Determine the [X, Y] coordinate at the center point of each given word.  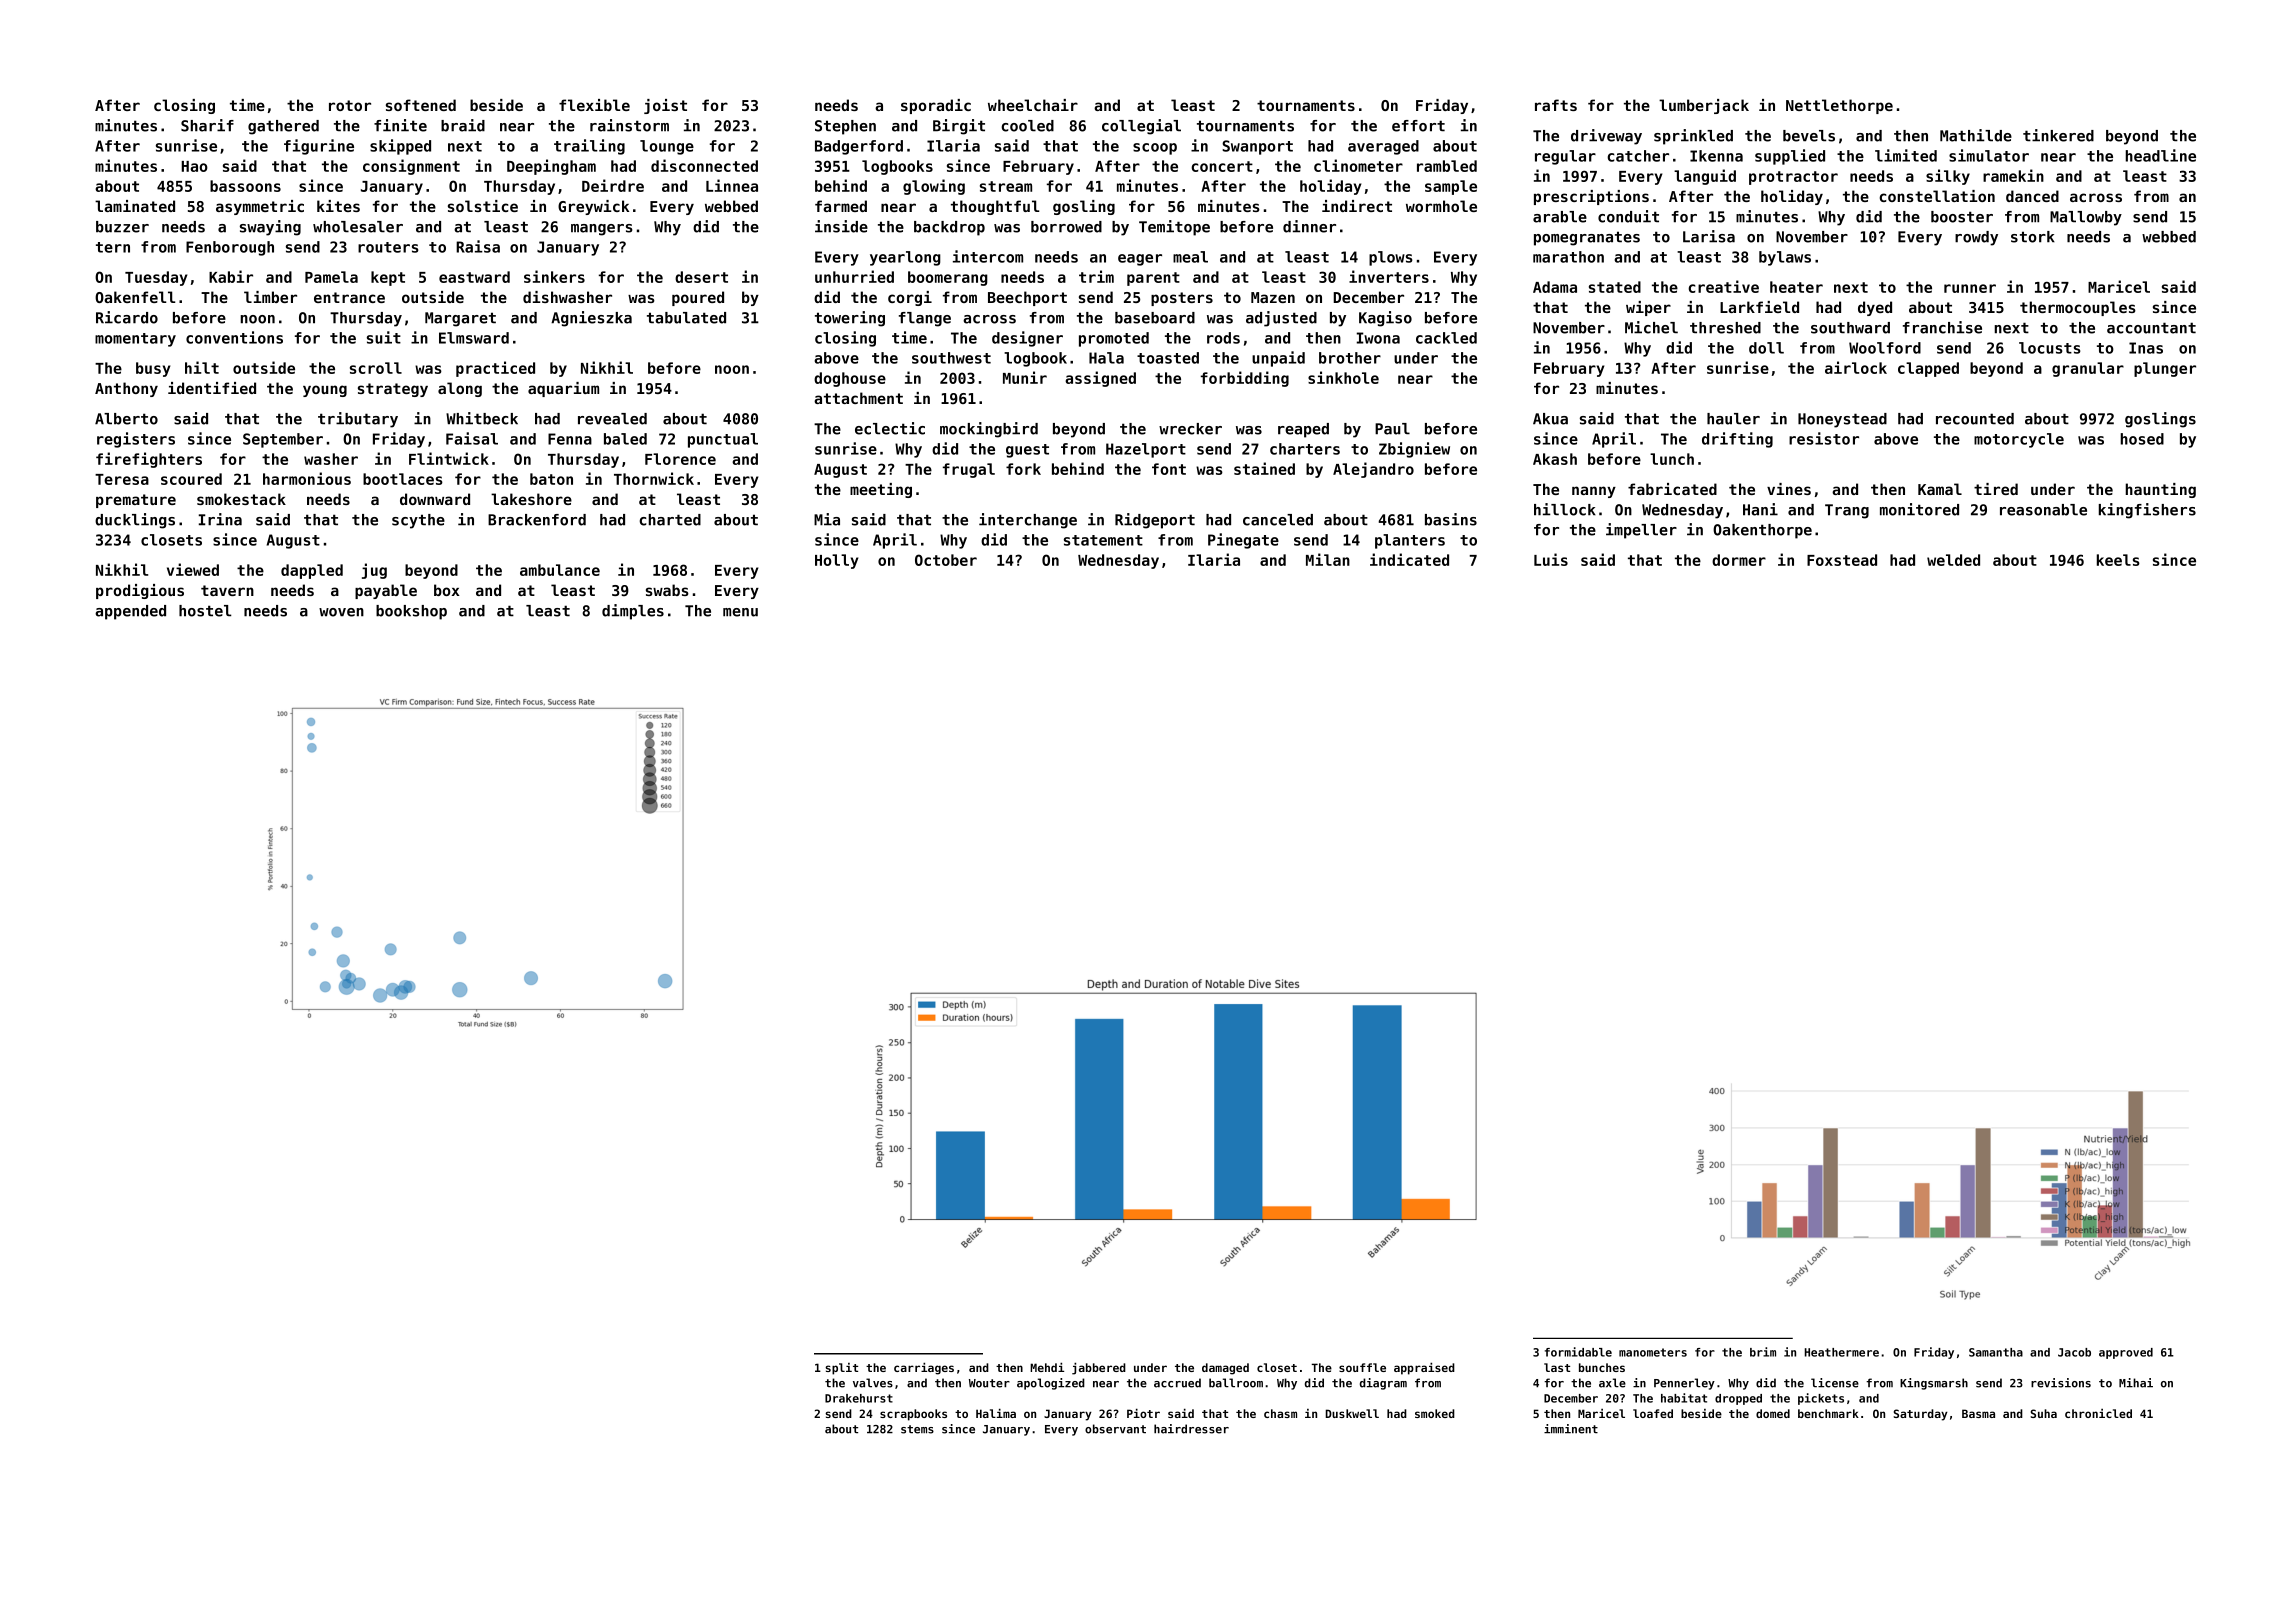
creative [1723, 286]
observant [1115, 1429]
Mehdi [1047, 1367]
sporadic [936, 106]
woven [341, 612]
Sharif [207, 125]
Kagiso [1385, 319]
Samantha [1996, 1352]
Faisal [472, 438]
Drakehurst [859, 1398]
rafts [1556, 105]
